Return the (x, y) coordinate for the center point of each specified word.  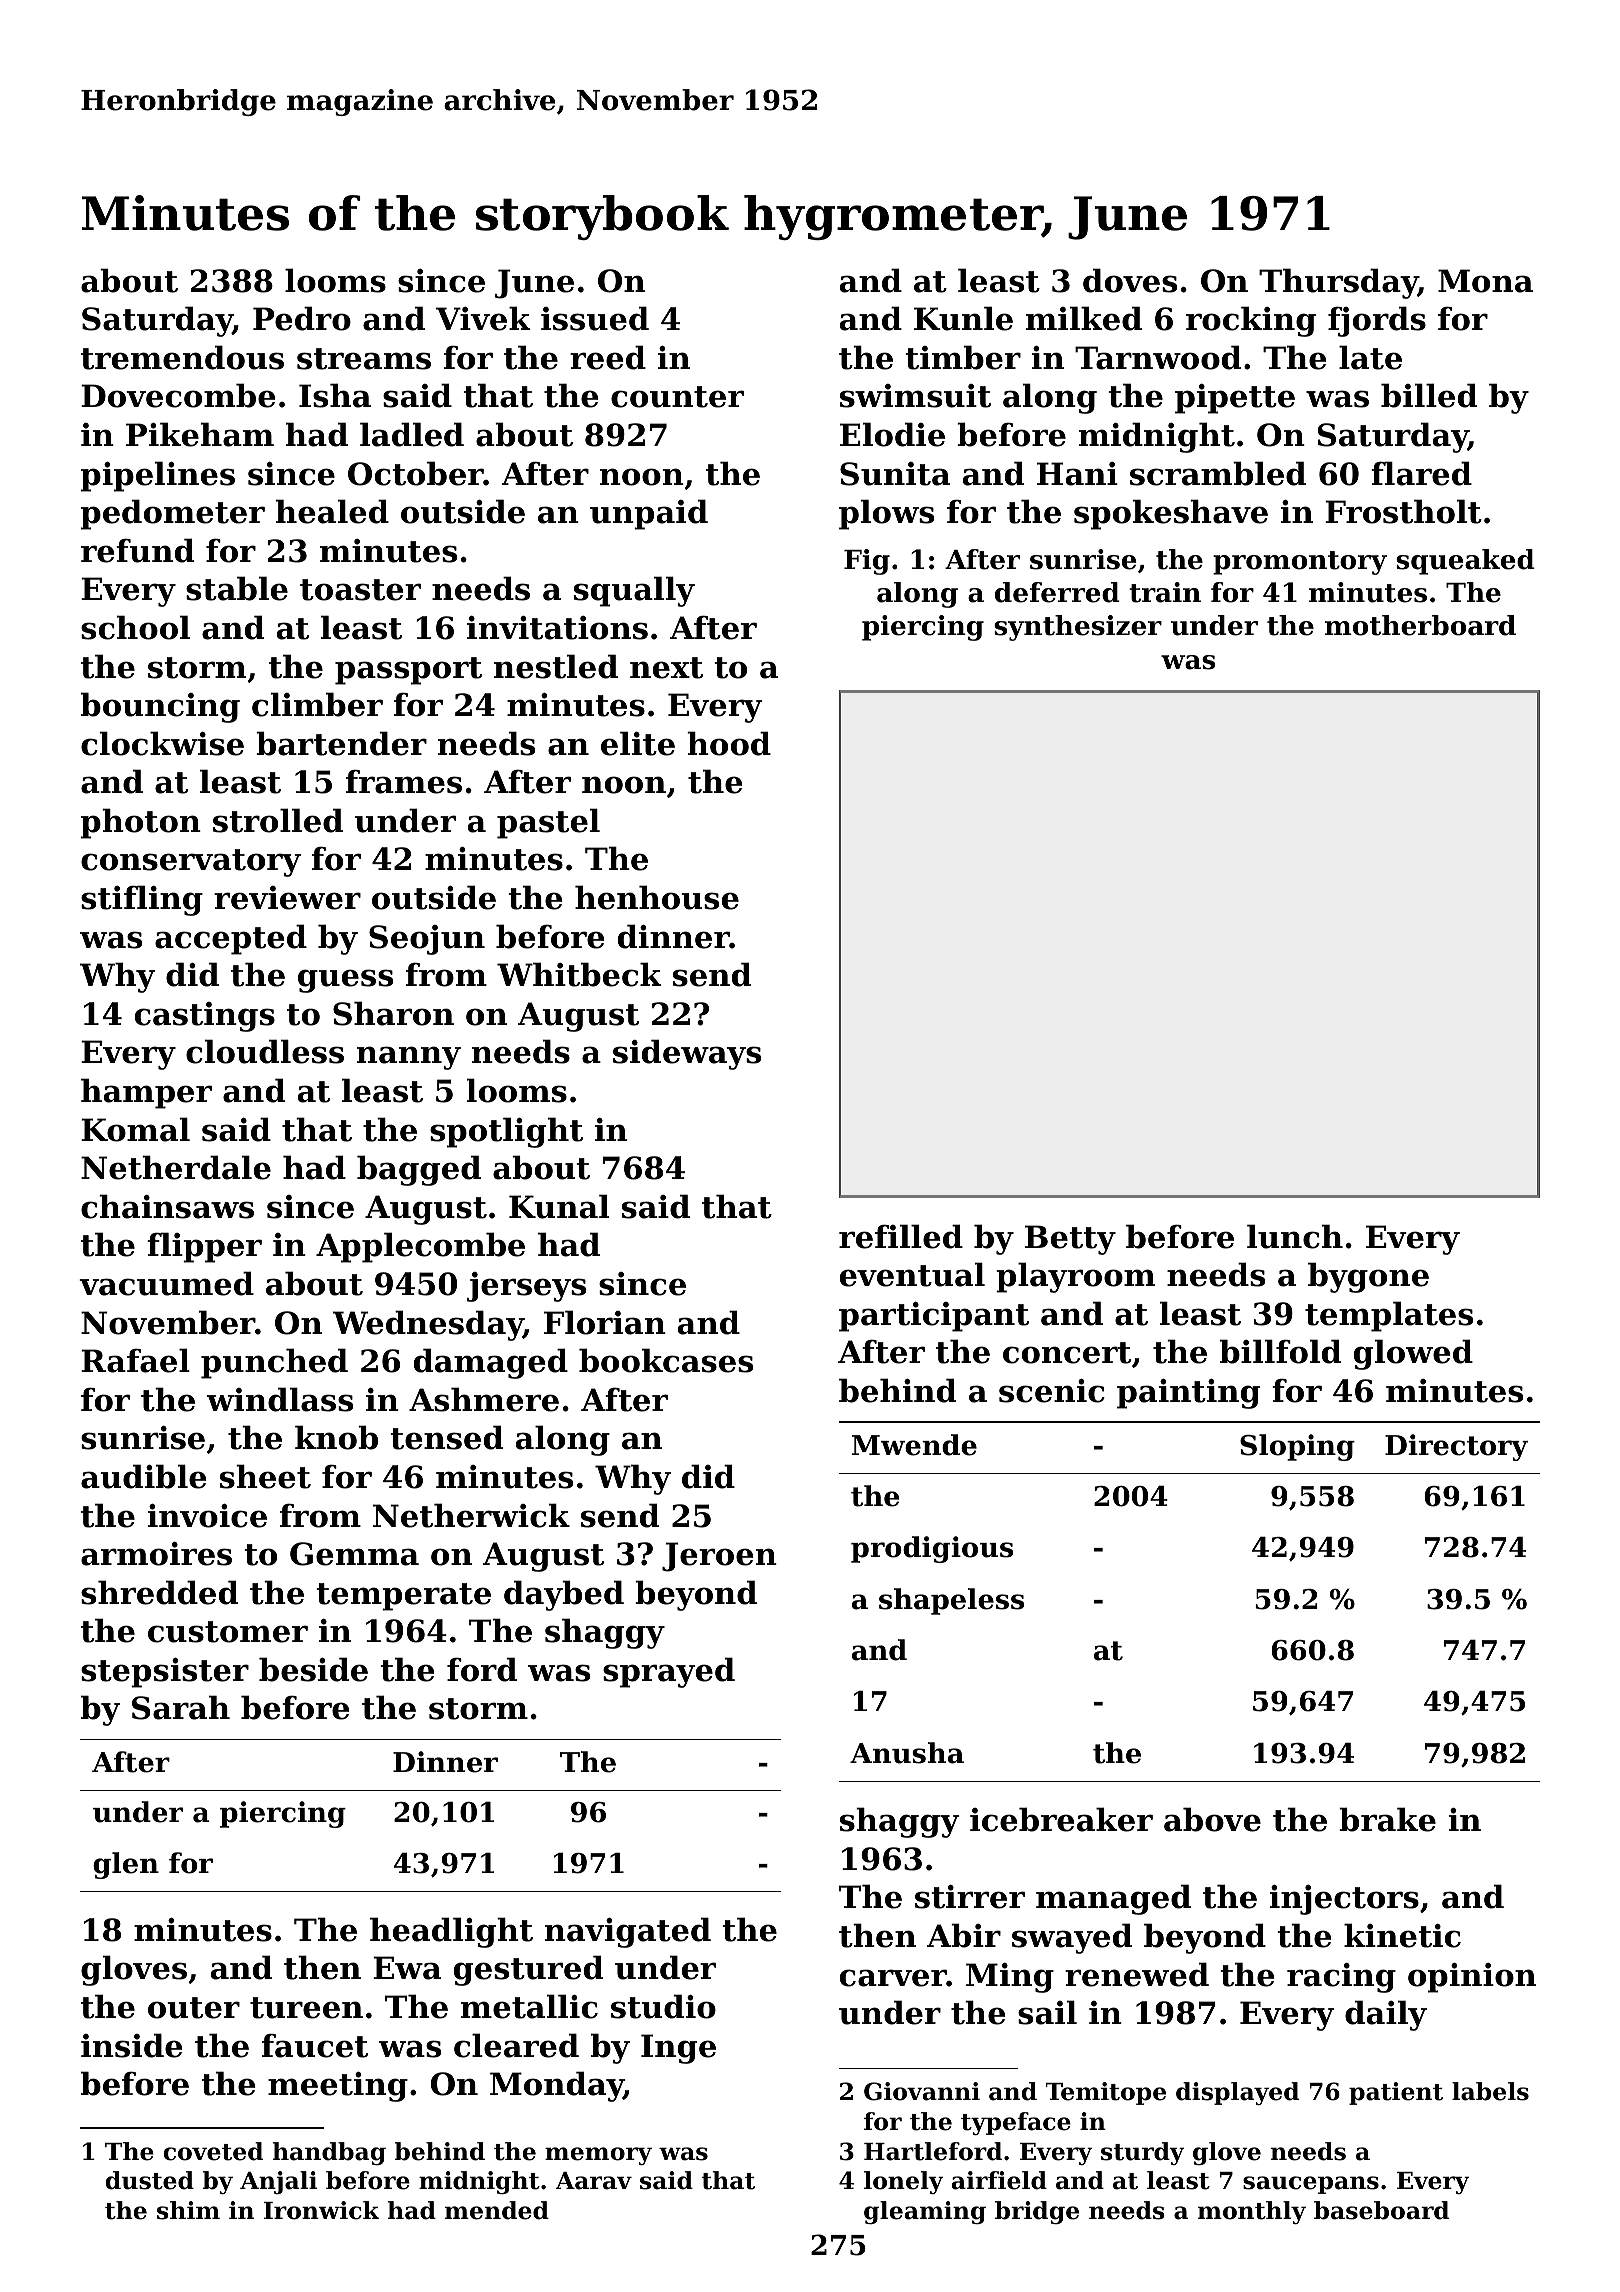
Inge (678, 2049)
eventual (912, 1274)
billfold (1280, 1351)
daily (1386, 2015)
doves (1130, 280)
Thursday (1338, 283)
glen (126, 1865)
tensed (446, 1437)
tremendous (182, 357)
